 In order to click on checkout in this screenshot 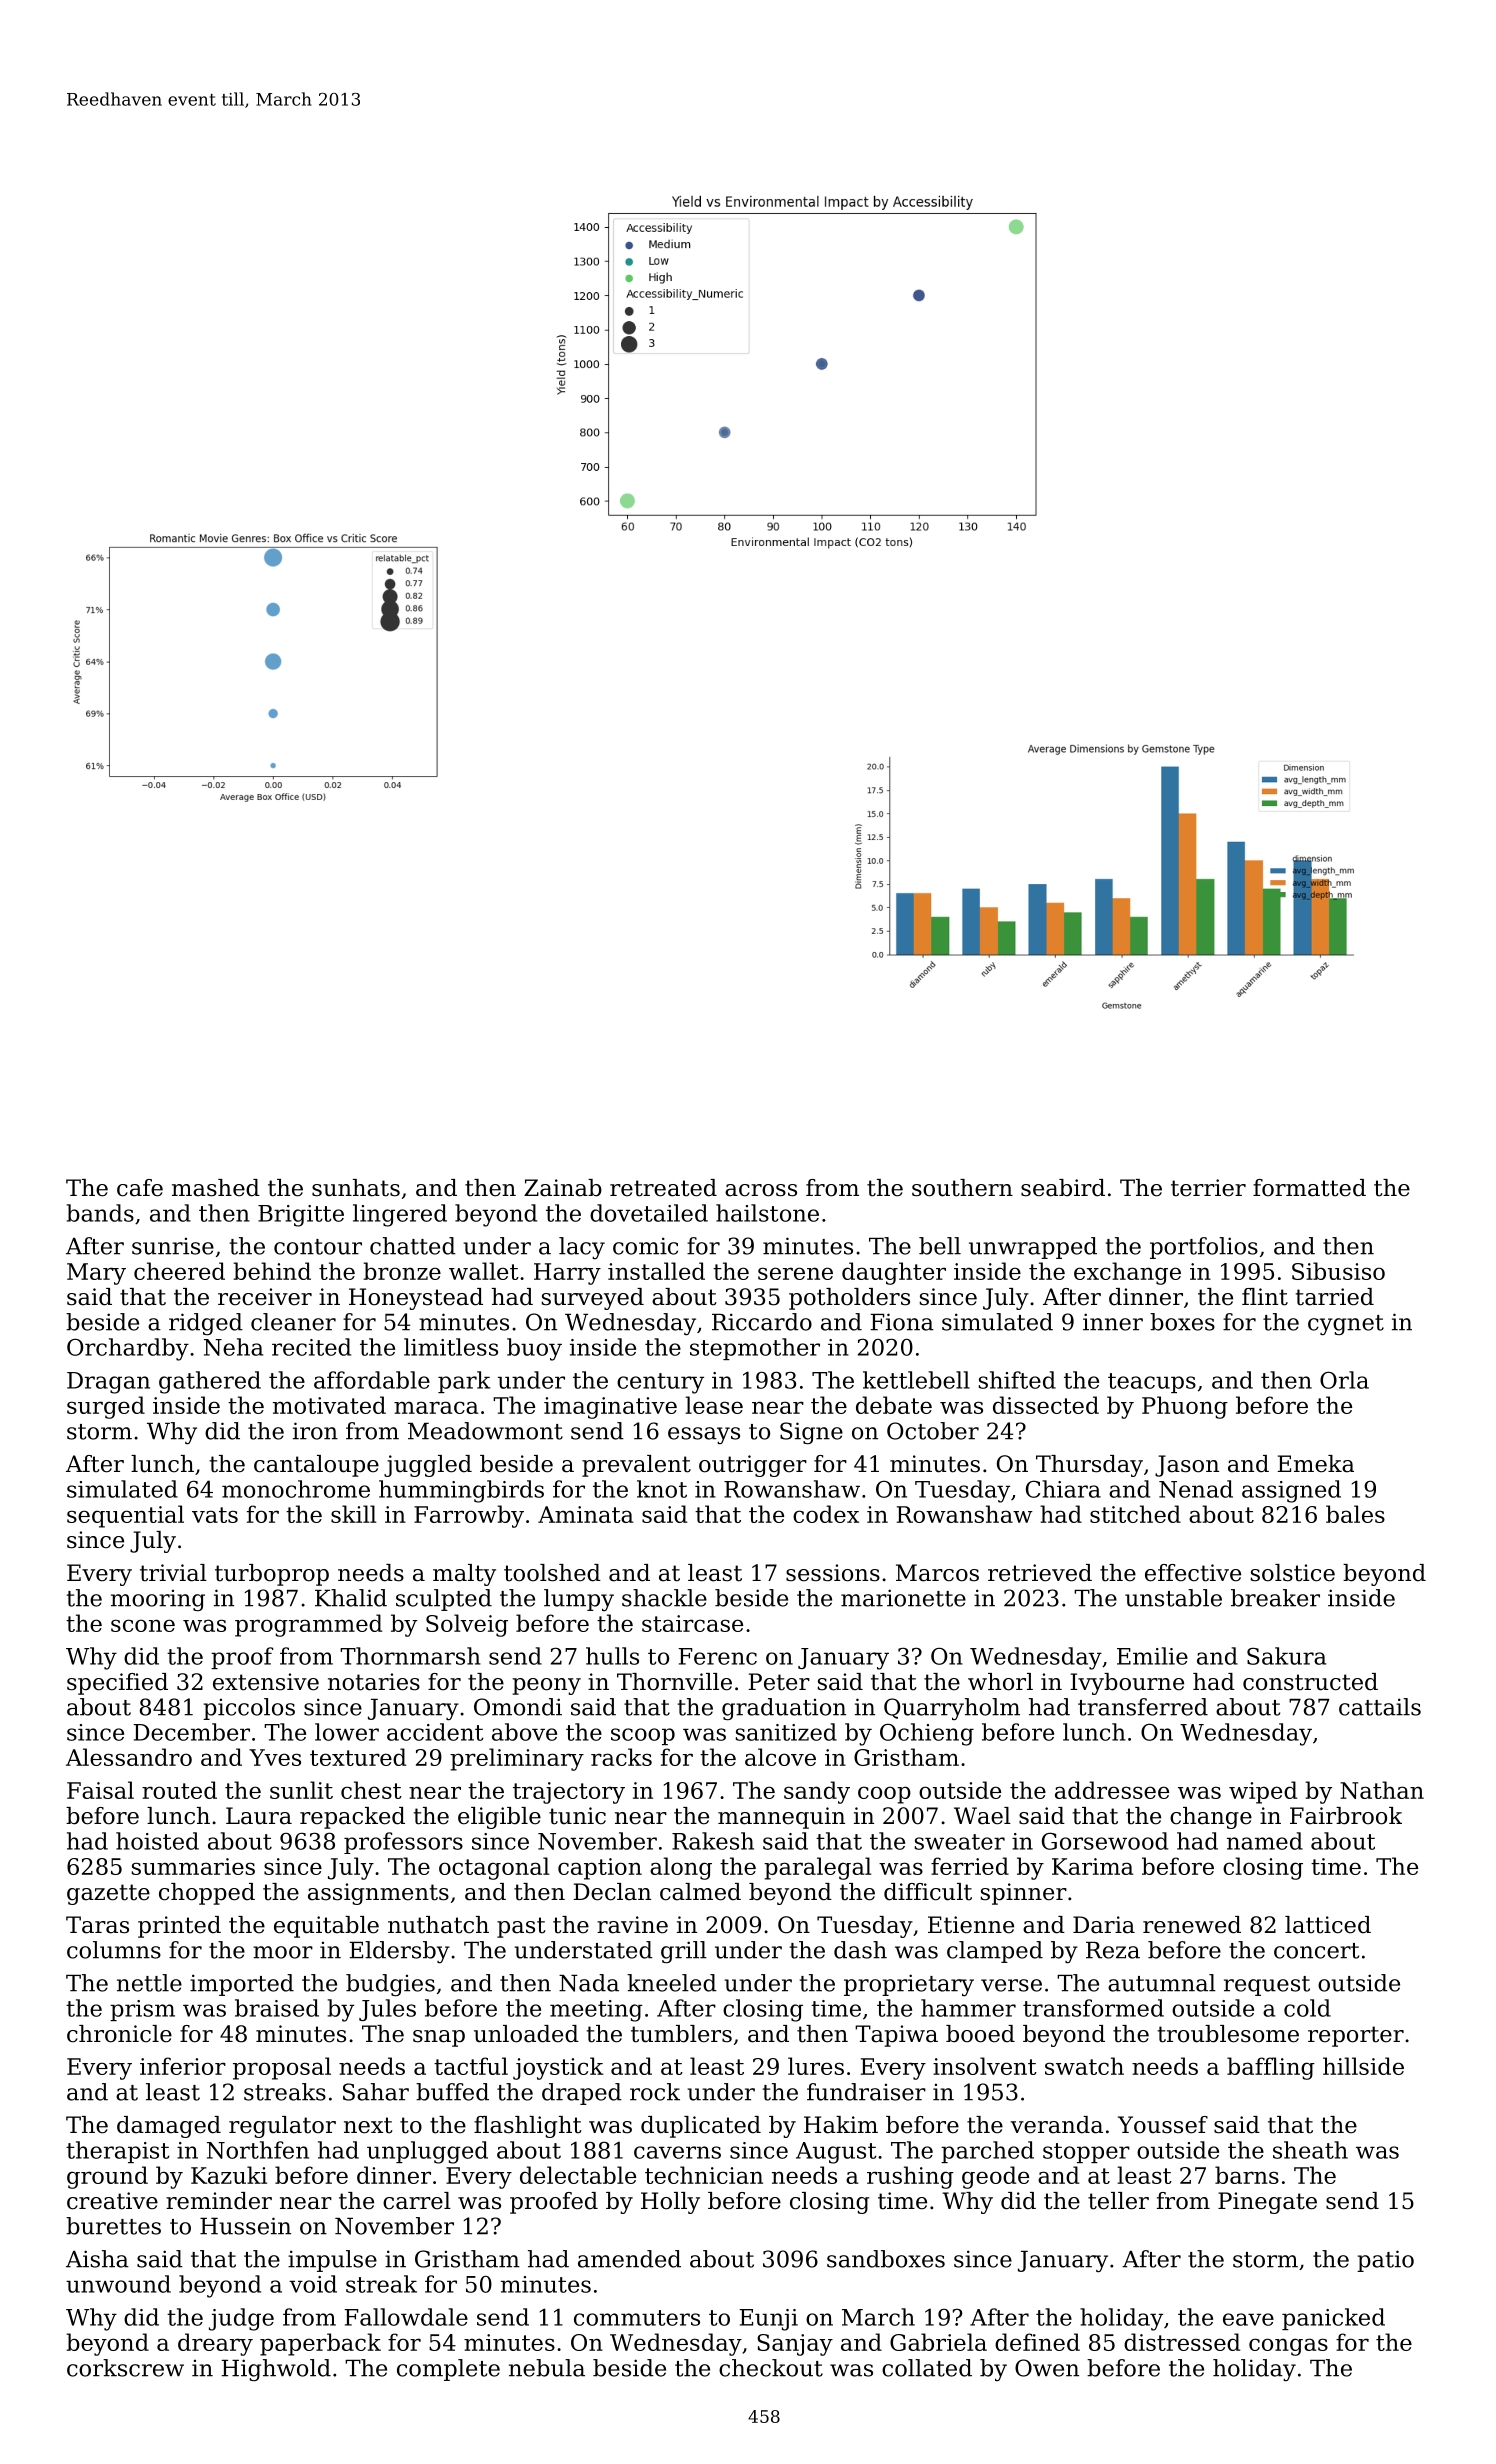, I will do `click(771, 2368)`.
